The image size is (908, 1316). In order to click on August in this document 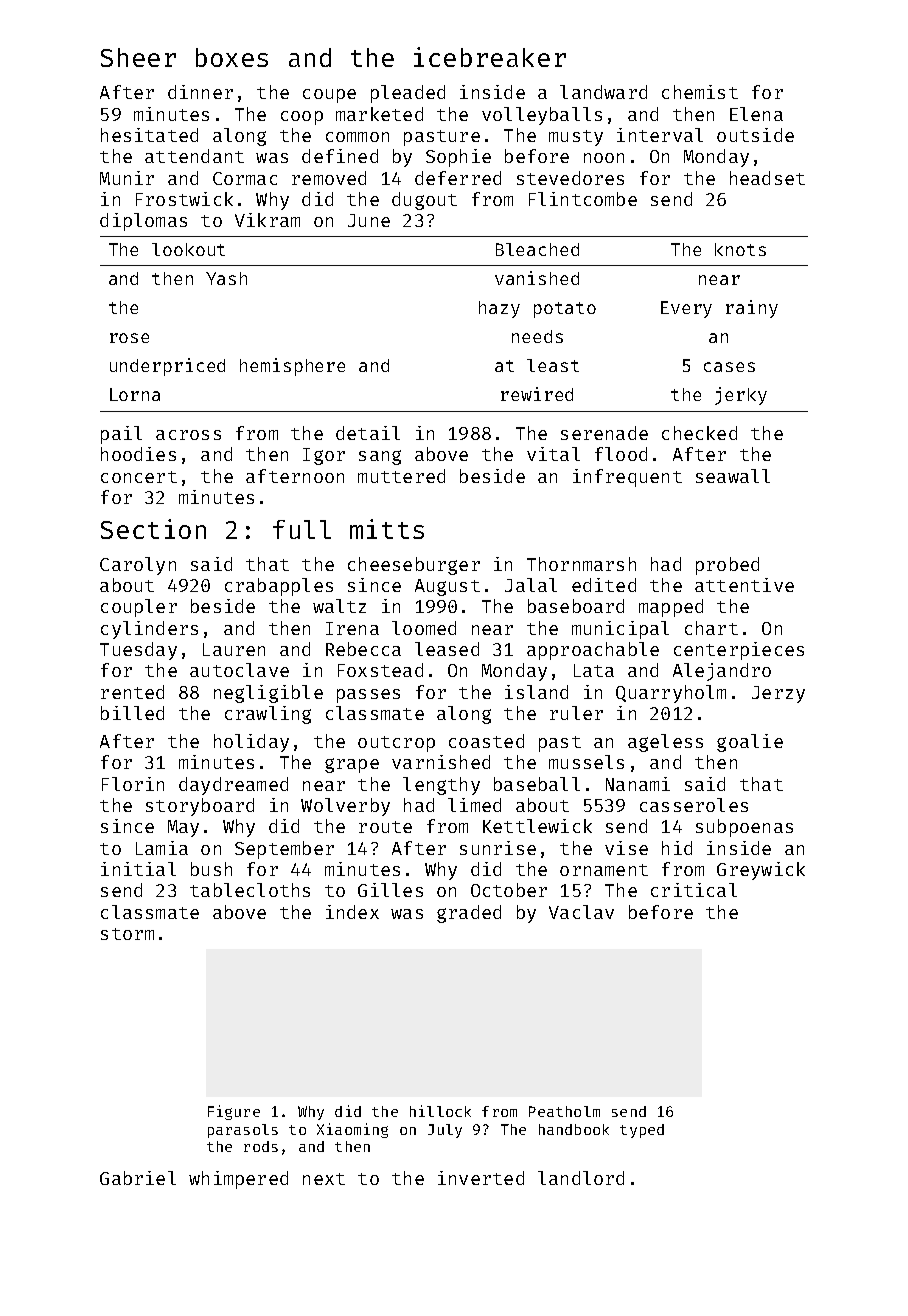, I will do `click(447, 587)`.
